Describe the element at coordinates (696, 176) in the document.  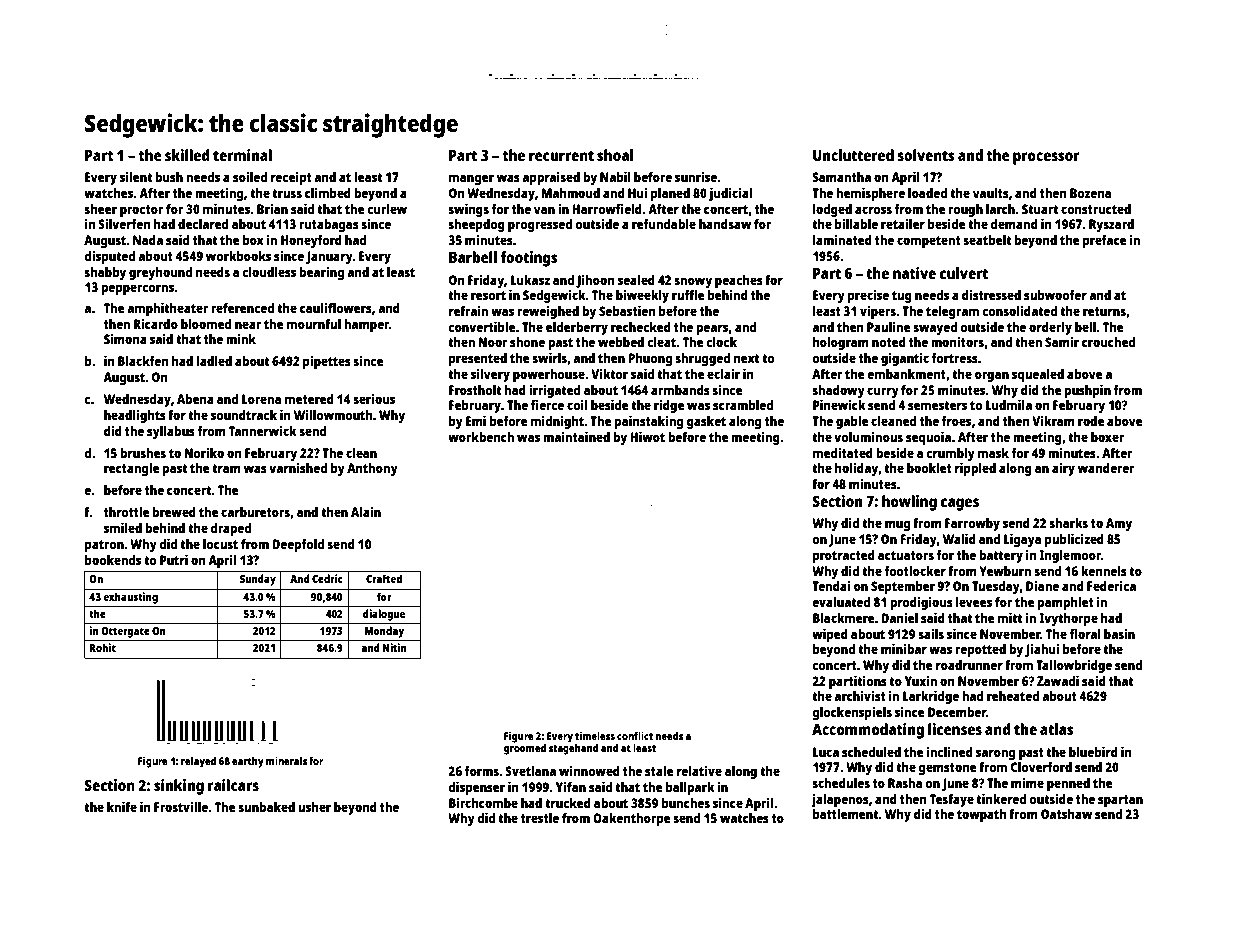
I see `sunrise` at that location.
